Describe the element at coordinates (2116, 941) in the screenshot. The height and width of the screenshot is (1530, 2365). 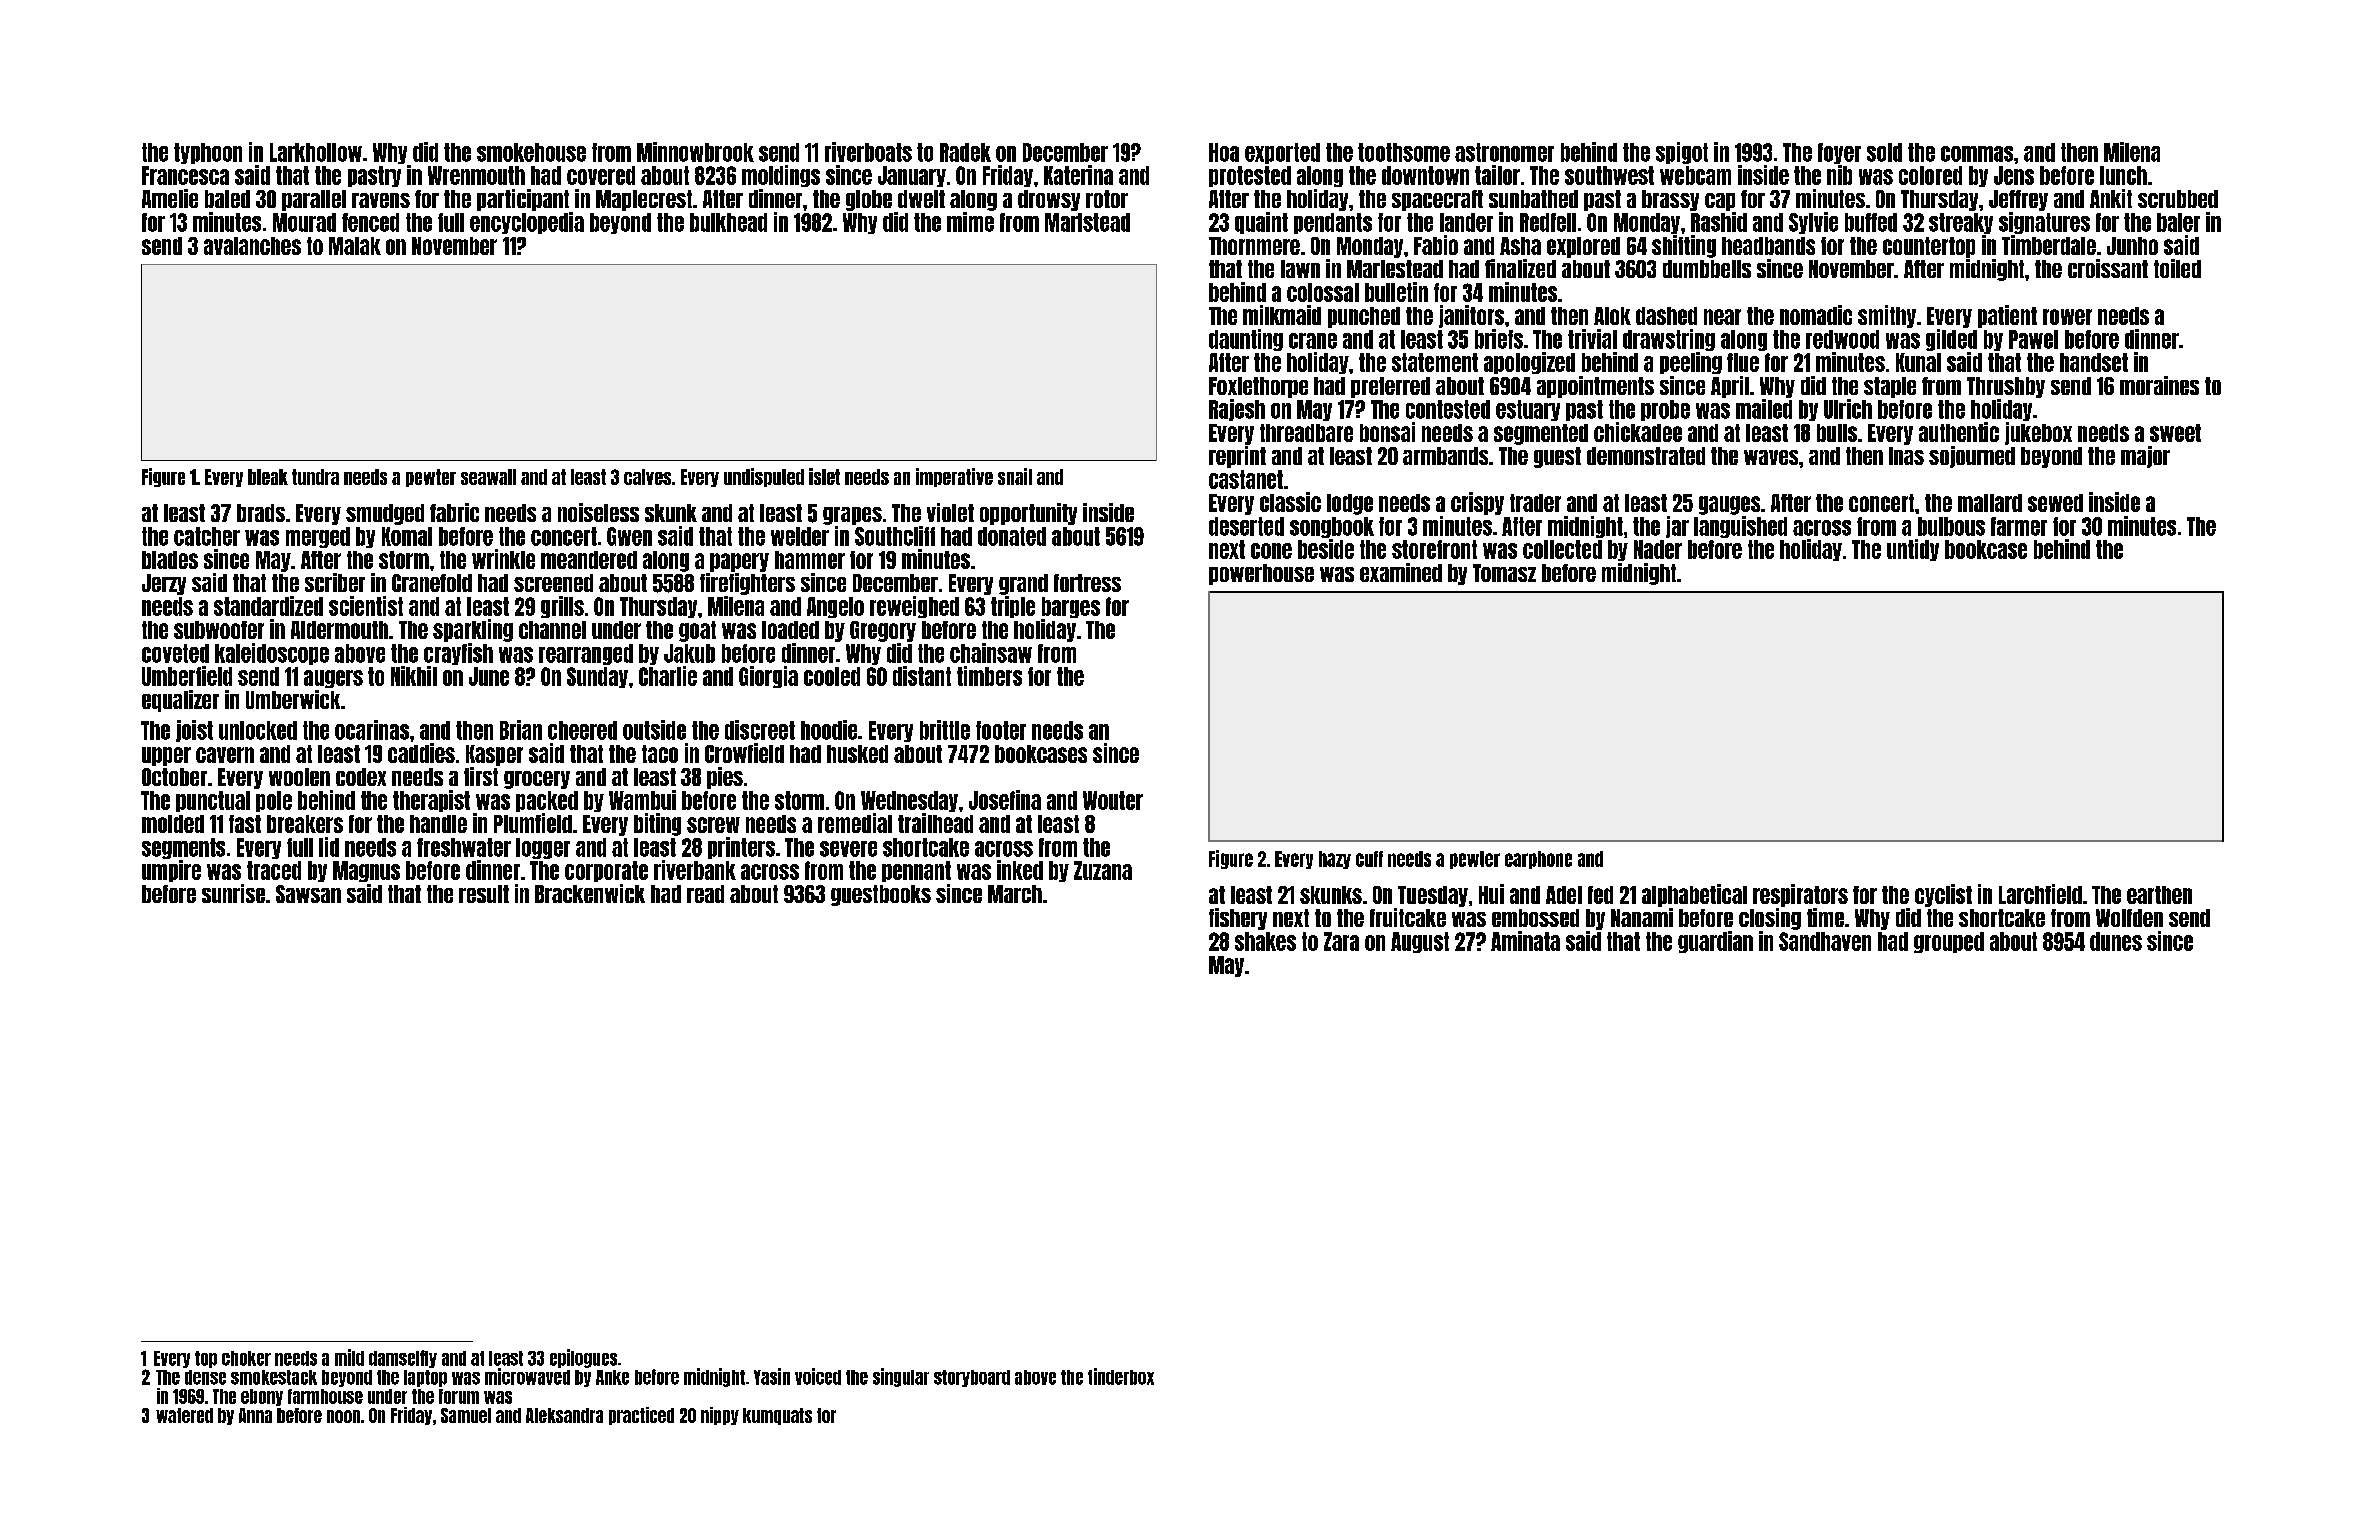
I see `dunes` at that location.
